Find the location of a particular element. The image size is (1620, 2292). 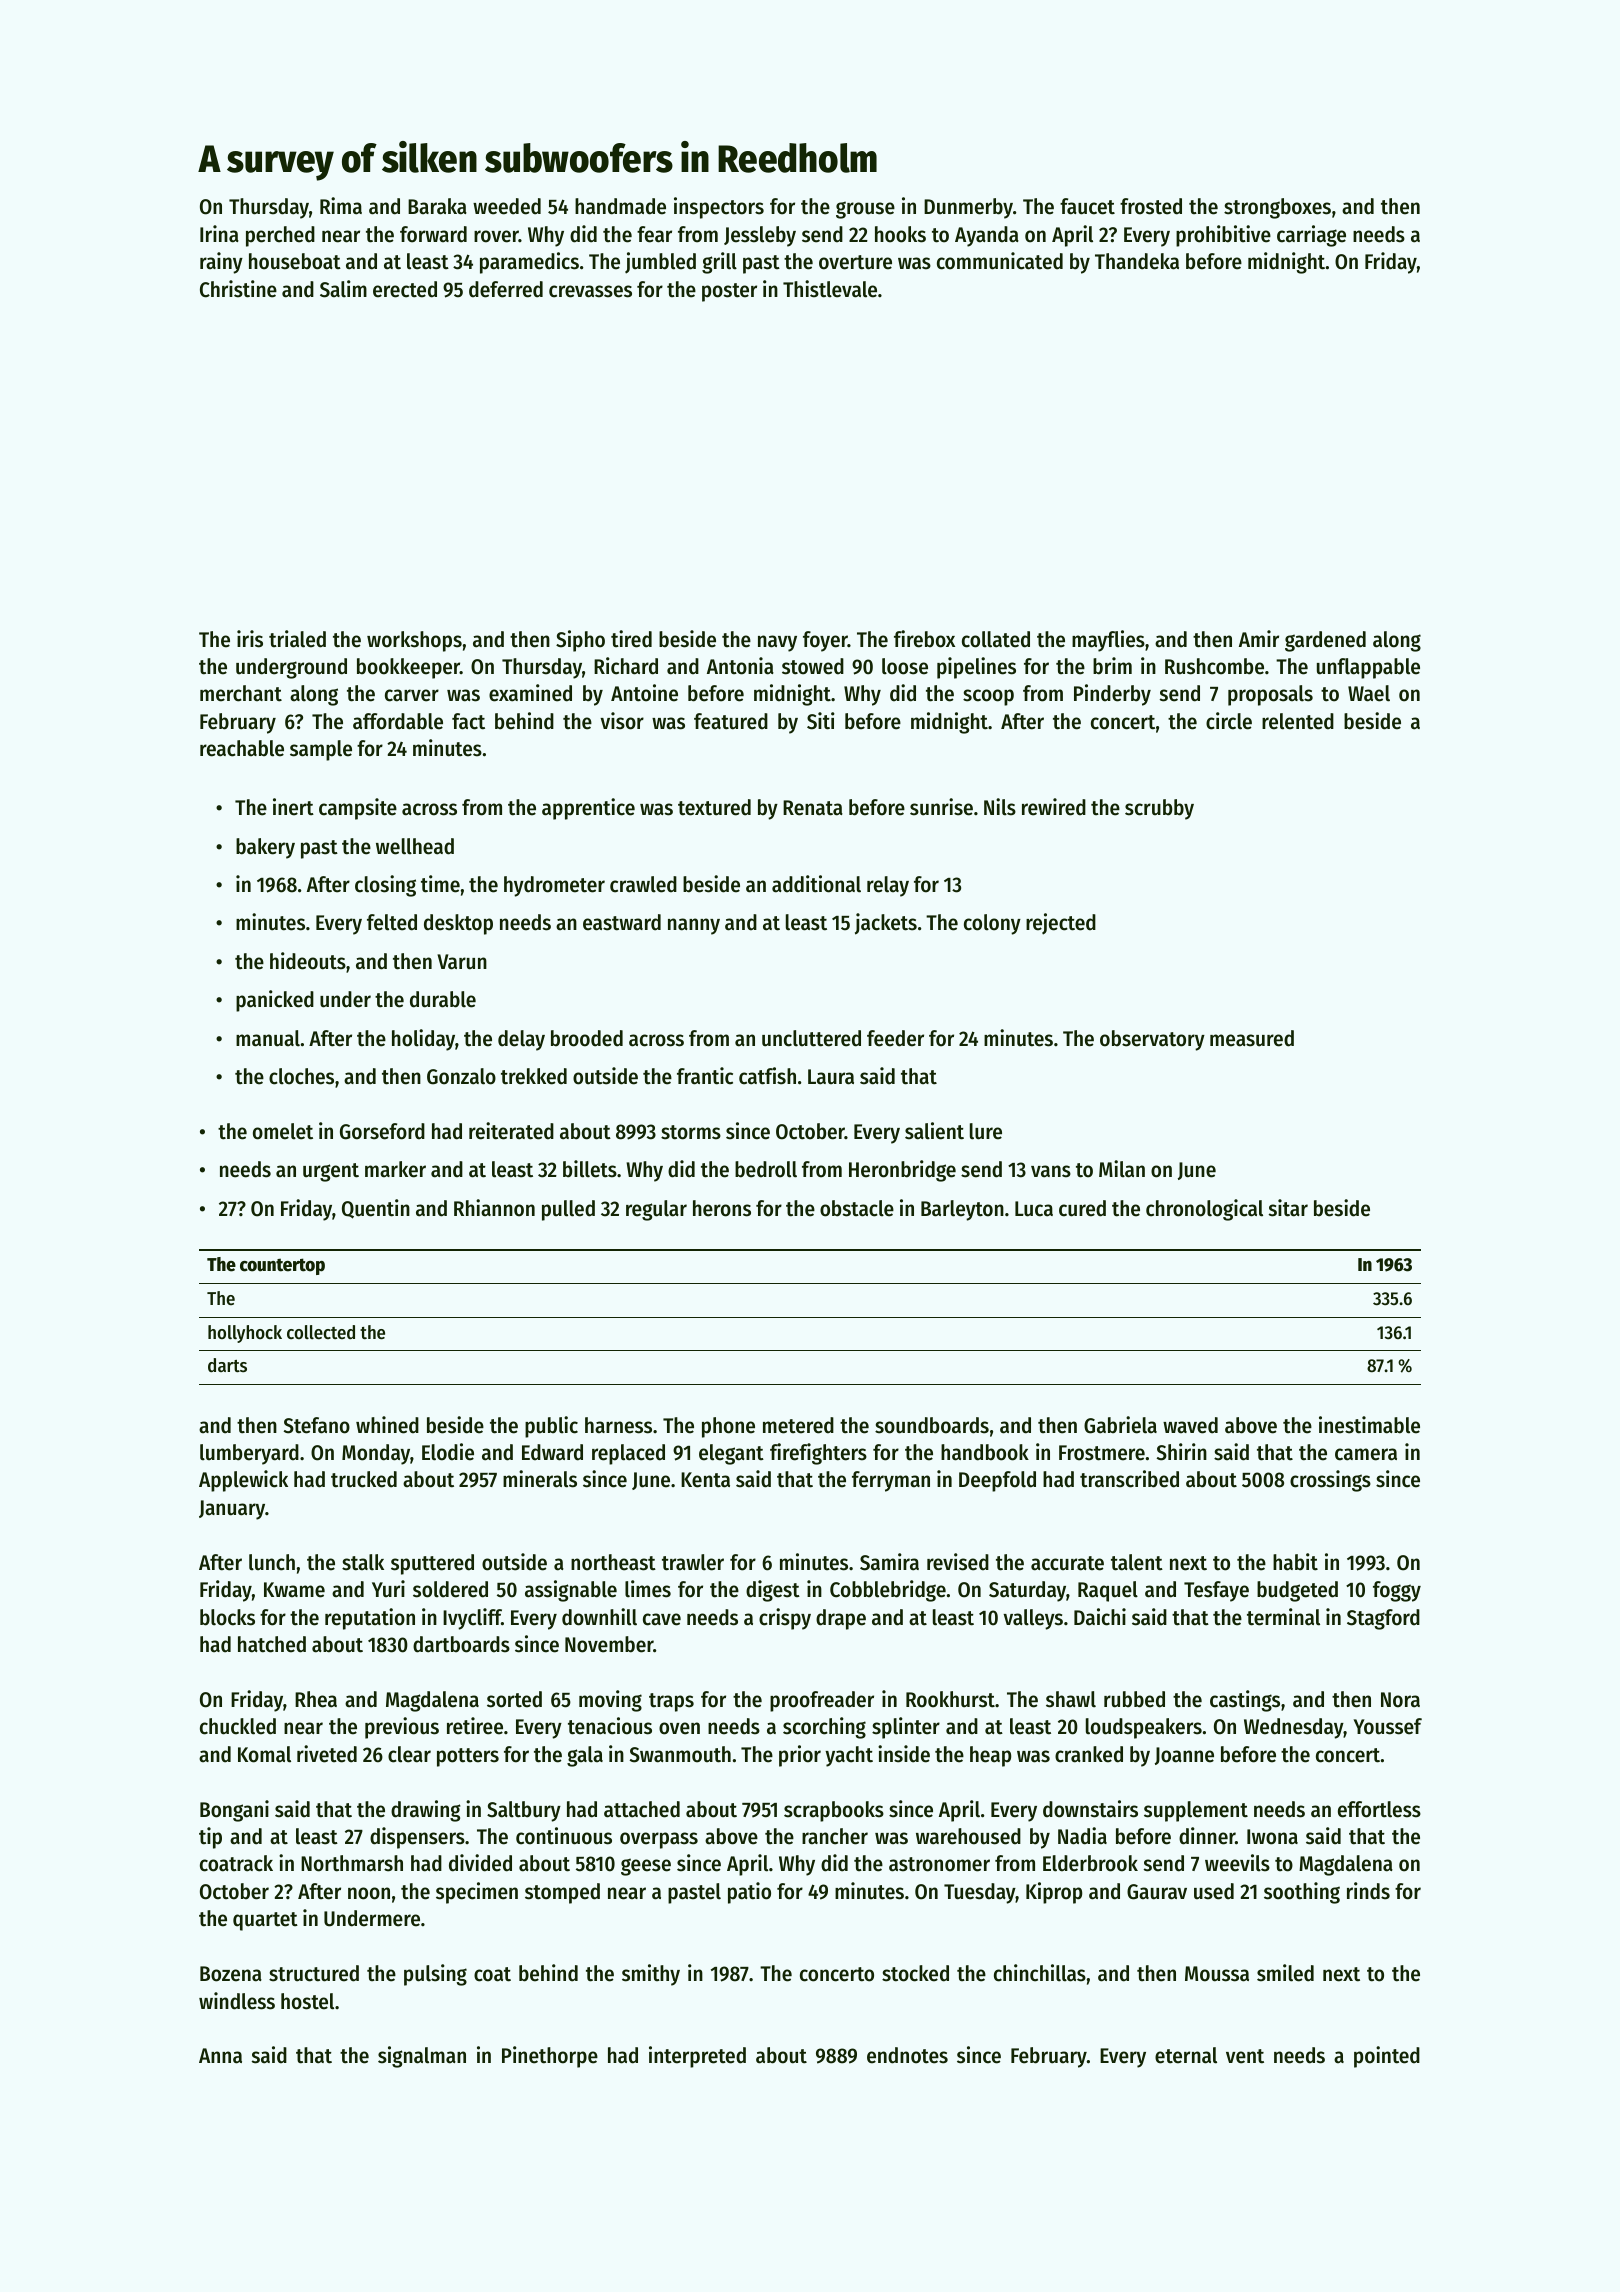

Rushcombe is located at coordinates (1214, 666).
